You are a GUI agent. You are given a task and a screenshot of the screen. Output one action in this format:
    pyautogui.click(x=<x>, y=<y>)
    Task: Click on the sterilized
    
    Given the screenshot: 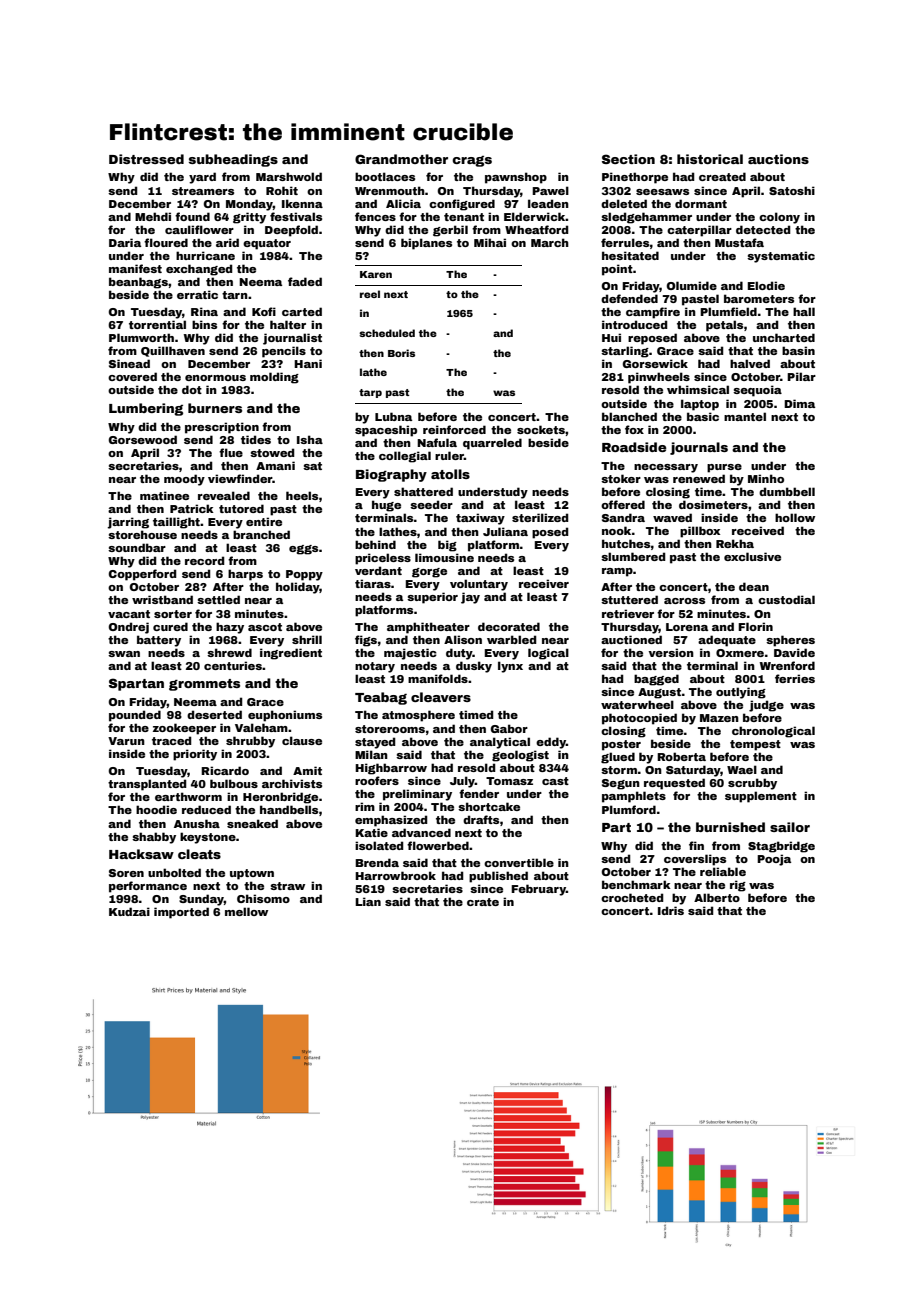 What is the action you would take?
    pyautogui.click(x=540, y=517)
